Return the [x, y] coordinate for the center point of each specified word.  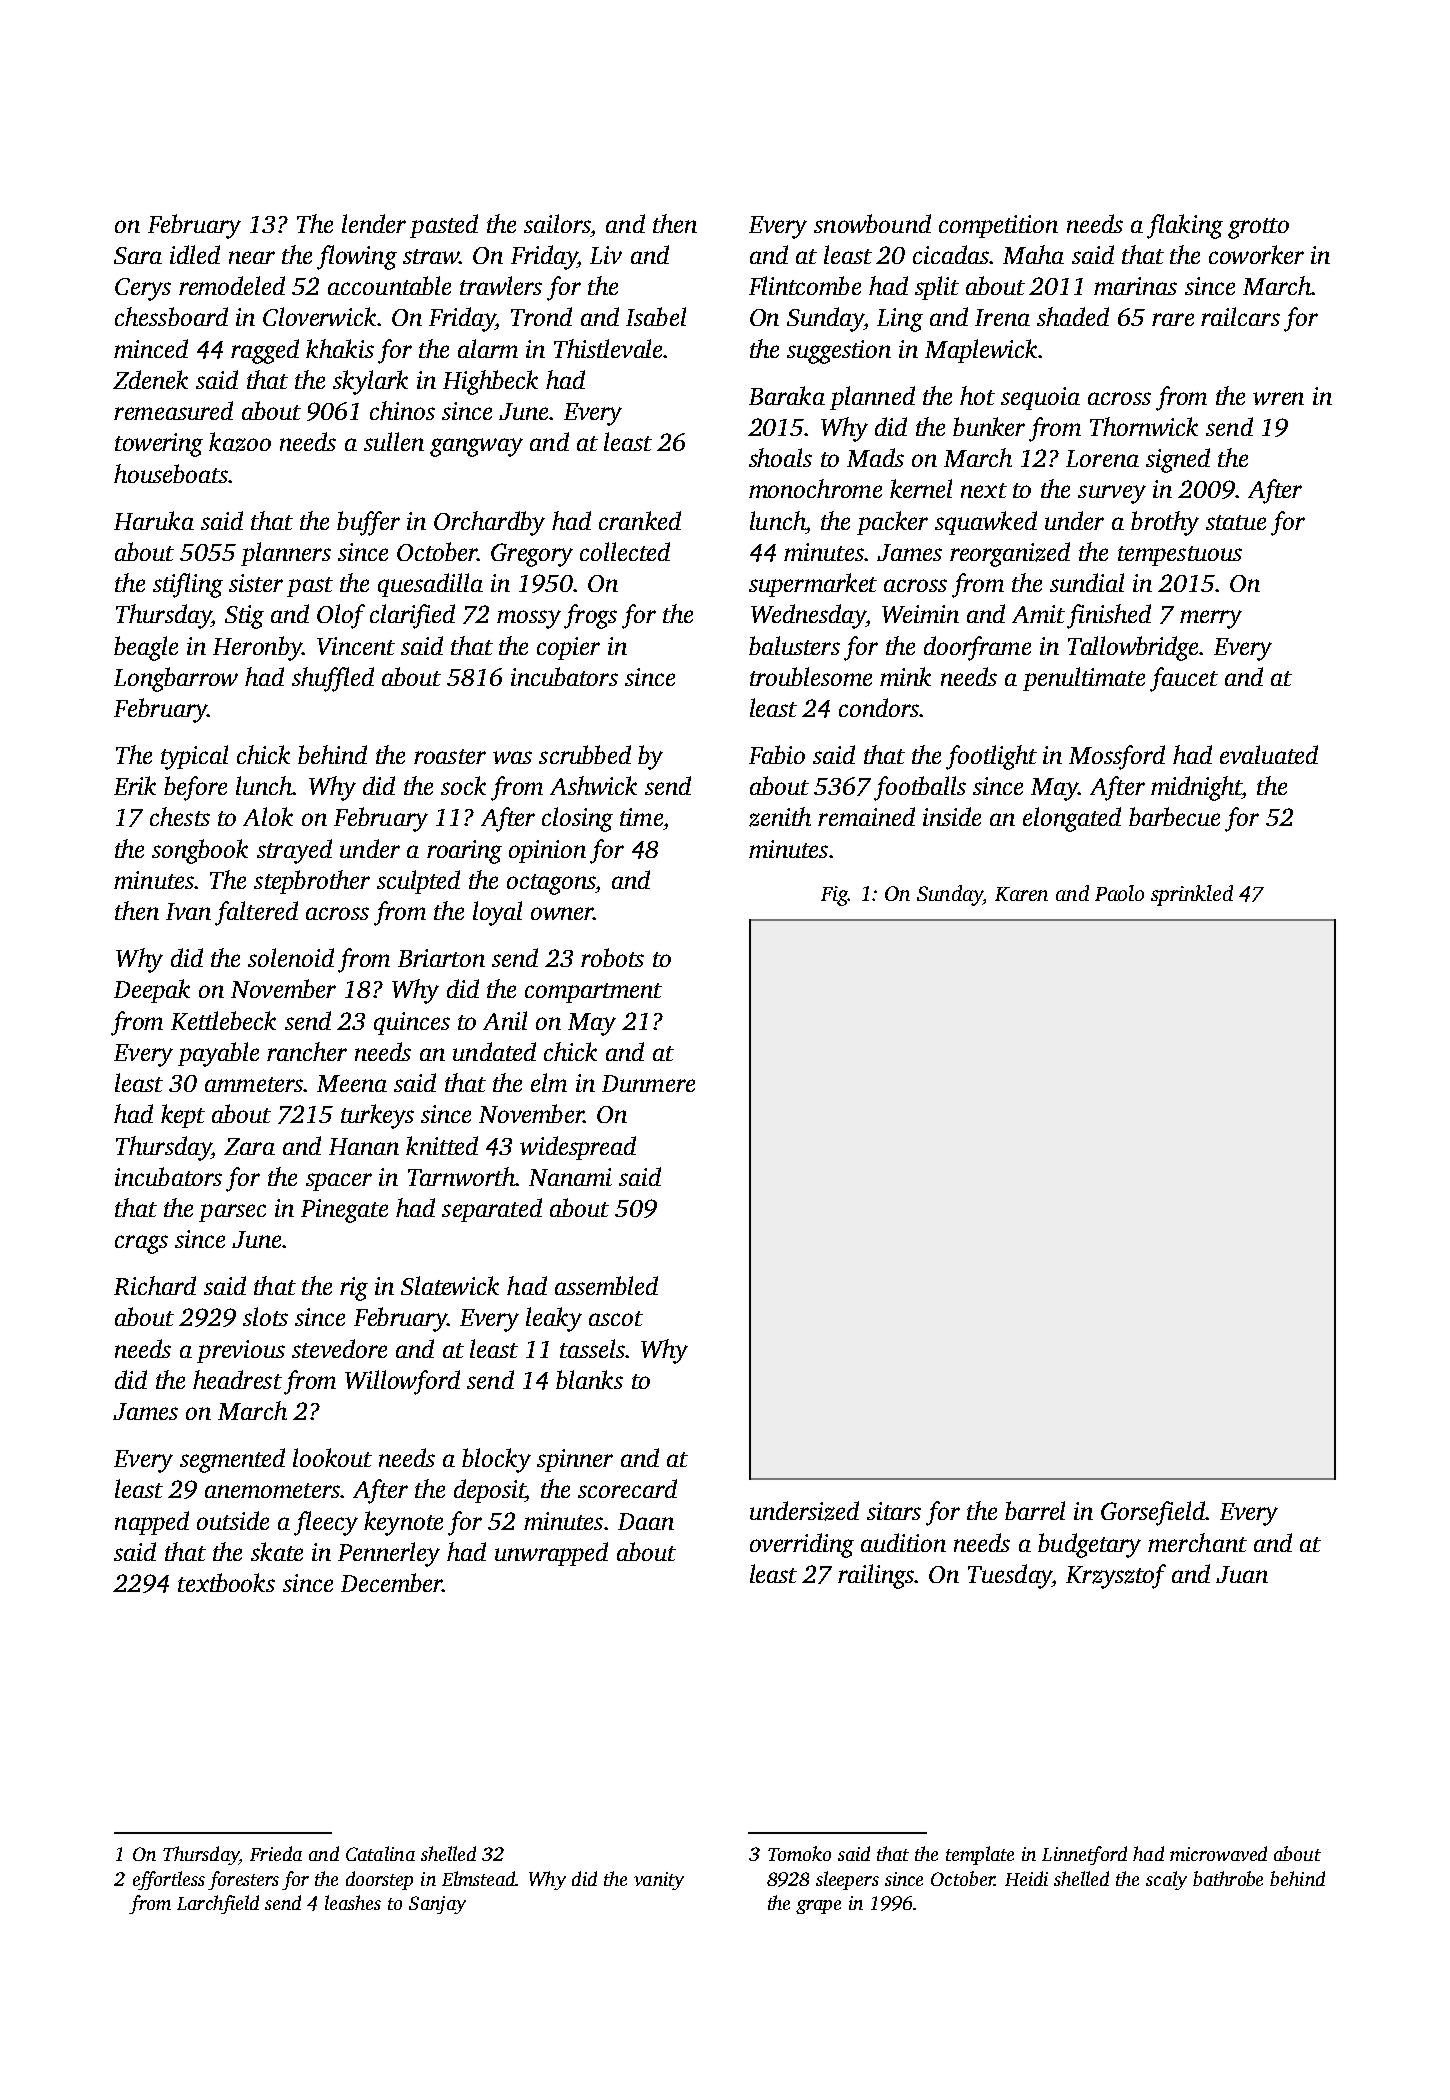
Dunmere [648, 1083]
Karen [1021, 894]
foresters [243, 1880]
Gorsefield [1153, 1513]
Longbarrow [176, 679]
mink [905, 676]
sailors [557, 223]
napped [152, 1523]
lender [374, 223]
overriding [802, 1545]
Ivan [188, 911]
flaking [1185, 226]
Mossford [1117, 757]
